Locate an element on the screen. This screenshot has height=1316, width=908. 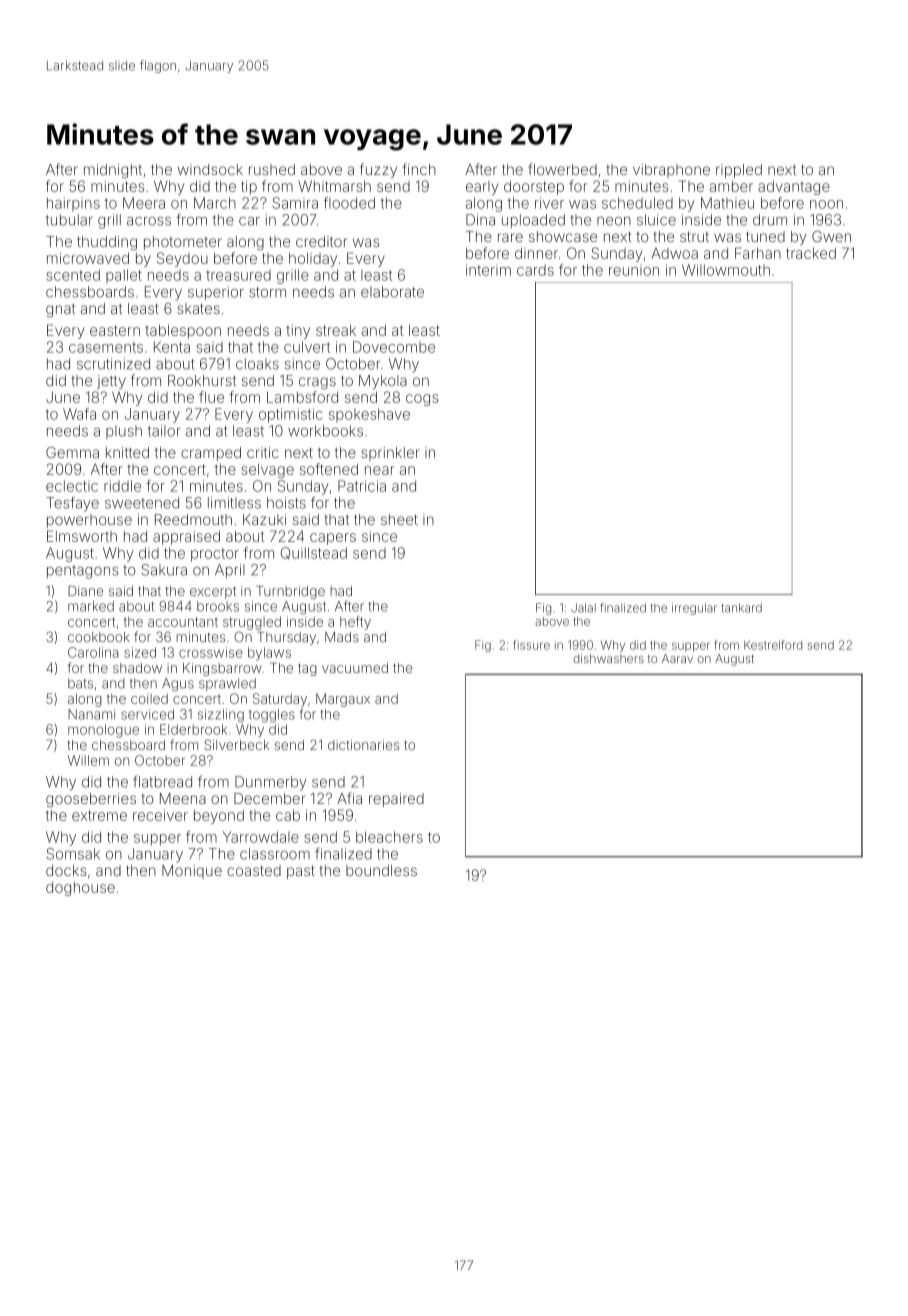
riddle is located at coordinates (122, 486).
